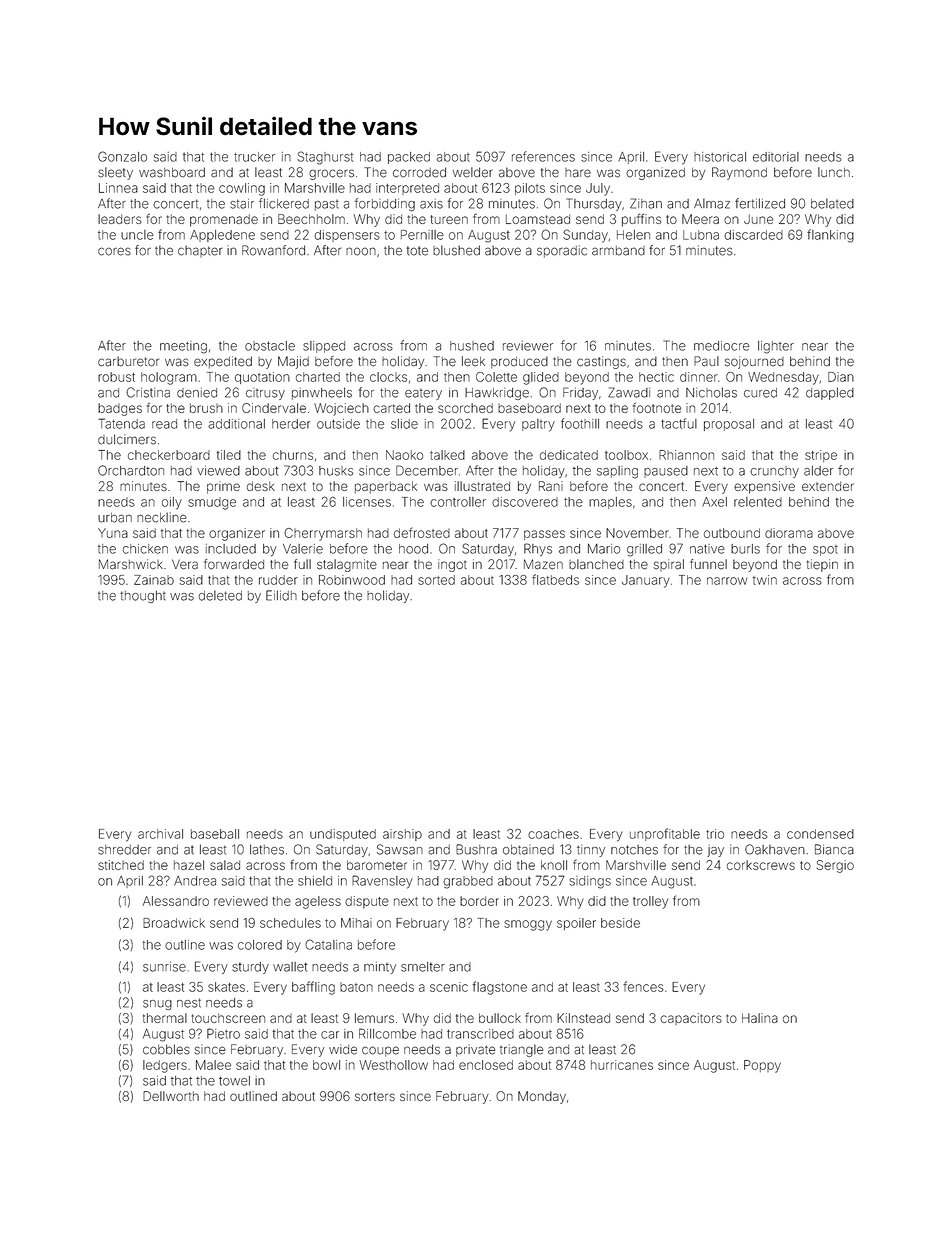 The height and width of the screenshot is (1233, 952). Describe the element at coordinates (753, 235) in the screenshot. I see `discarded` at that location.
